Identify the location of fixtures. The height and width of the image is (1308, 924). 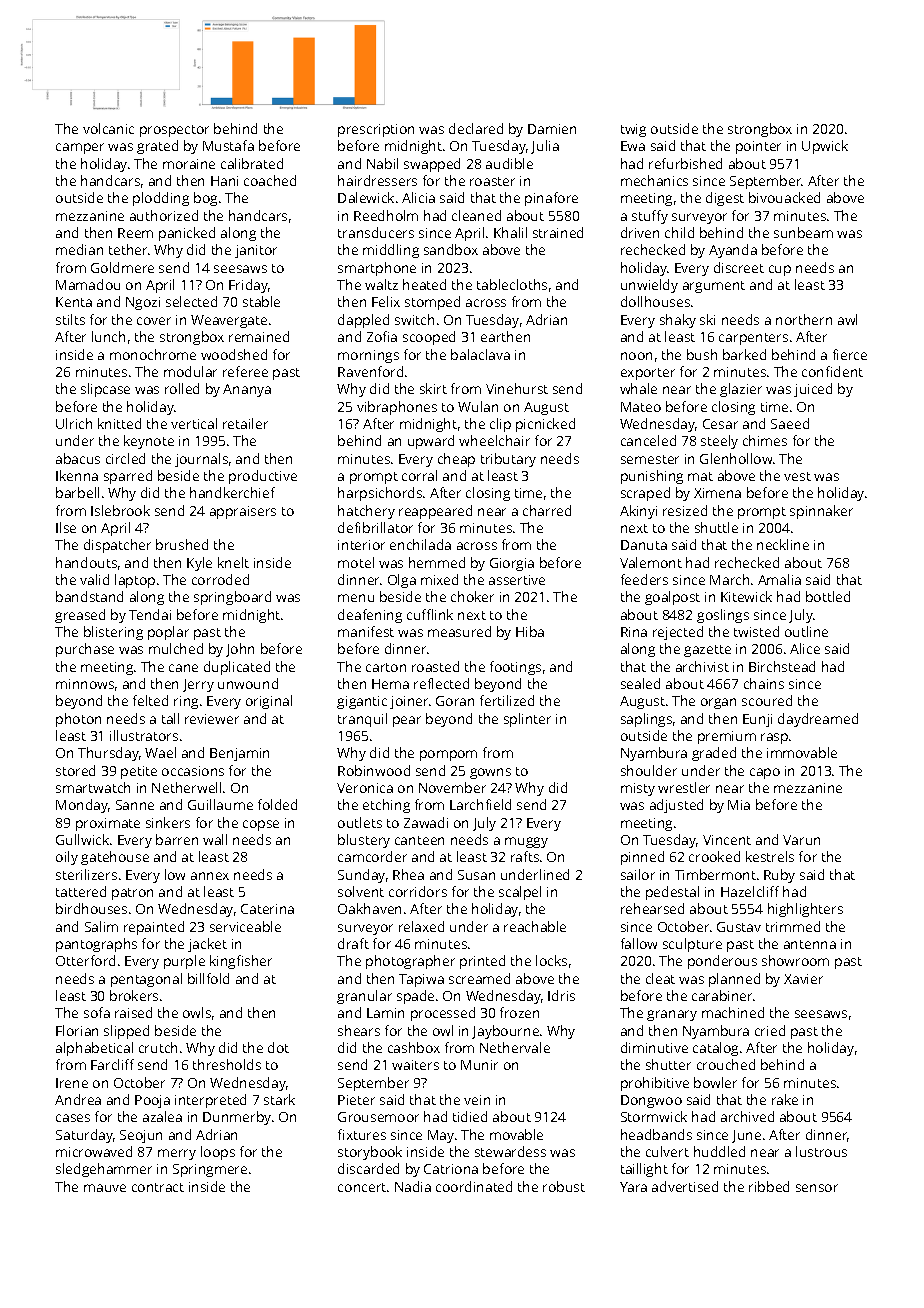
(362, 1134).
